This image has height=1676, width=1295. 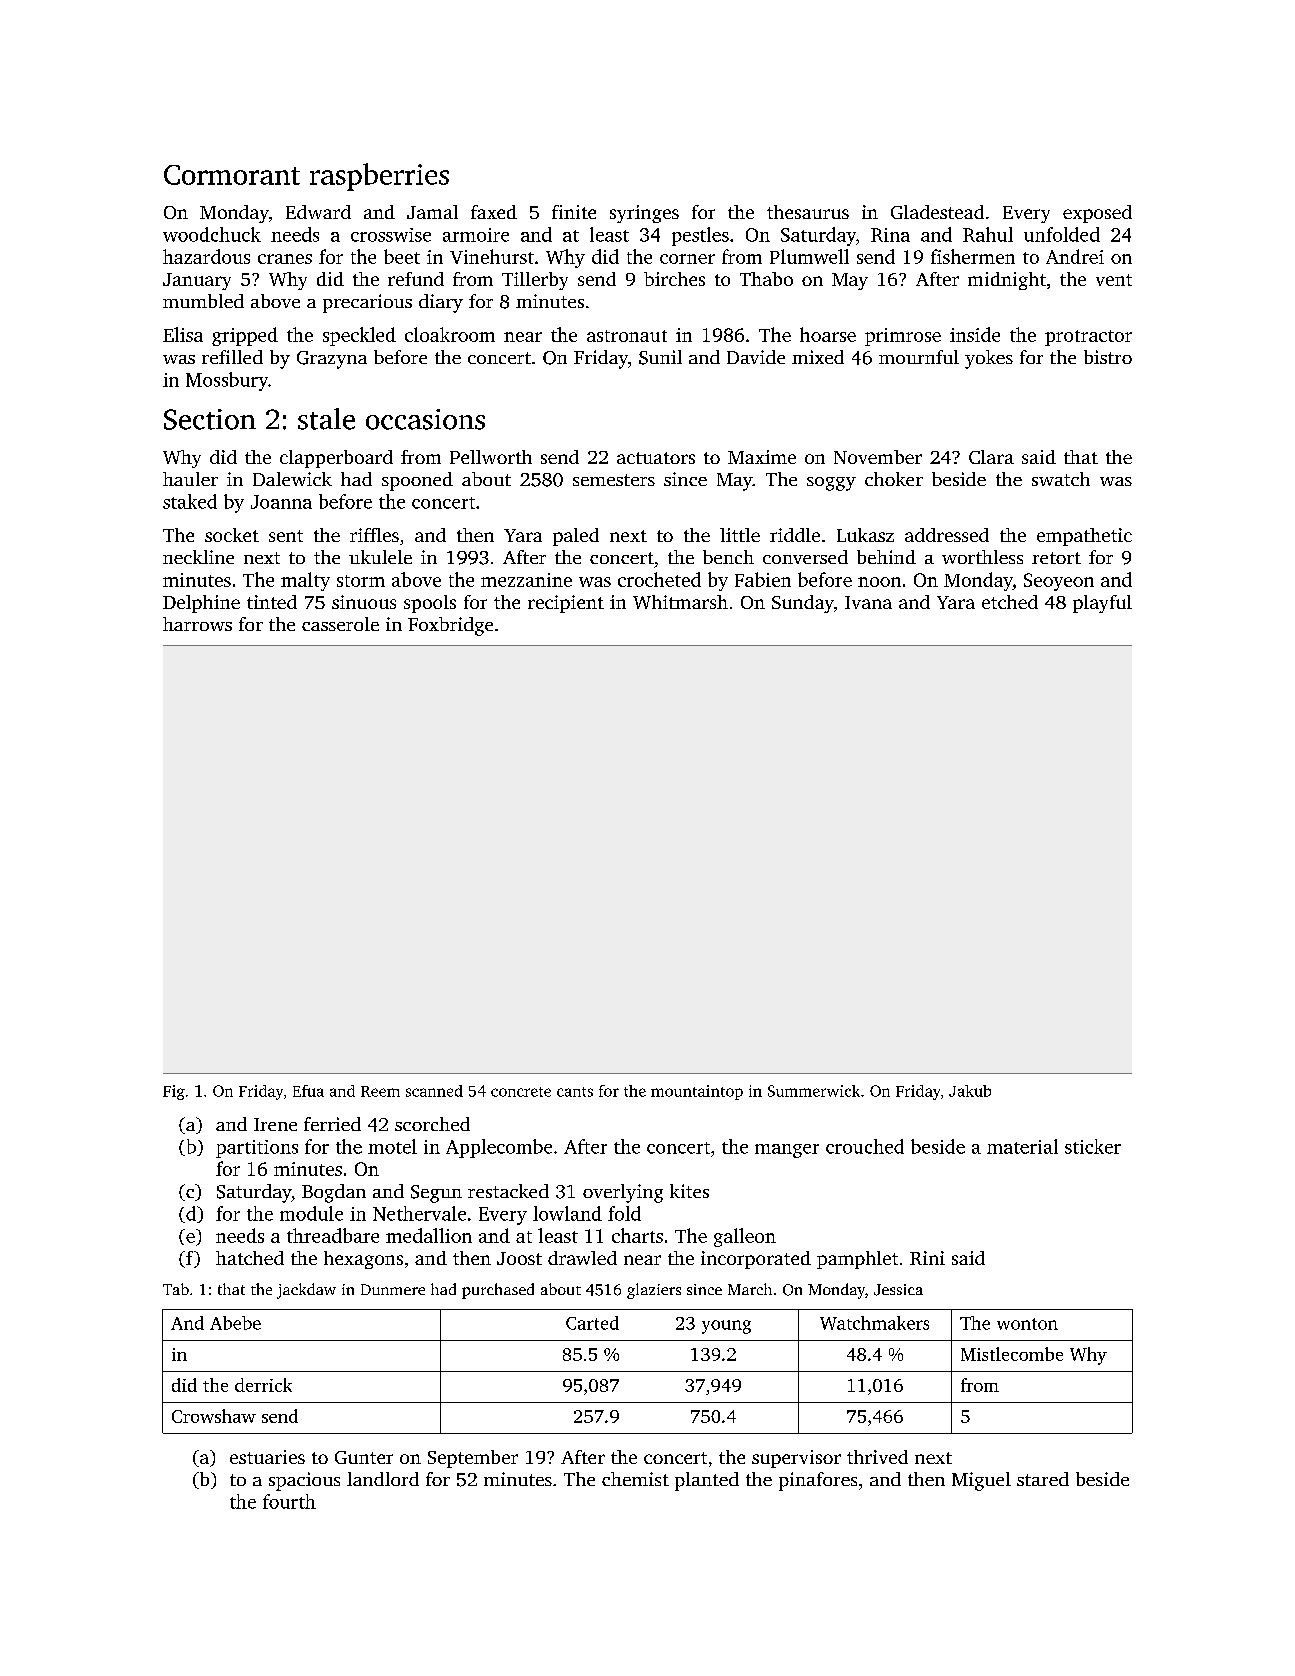 What do you see at coordinates (491, 457) in the image?
I see `Pellworth` at bounding box center [491, 457].
